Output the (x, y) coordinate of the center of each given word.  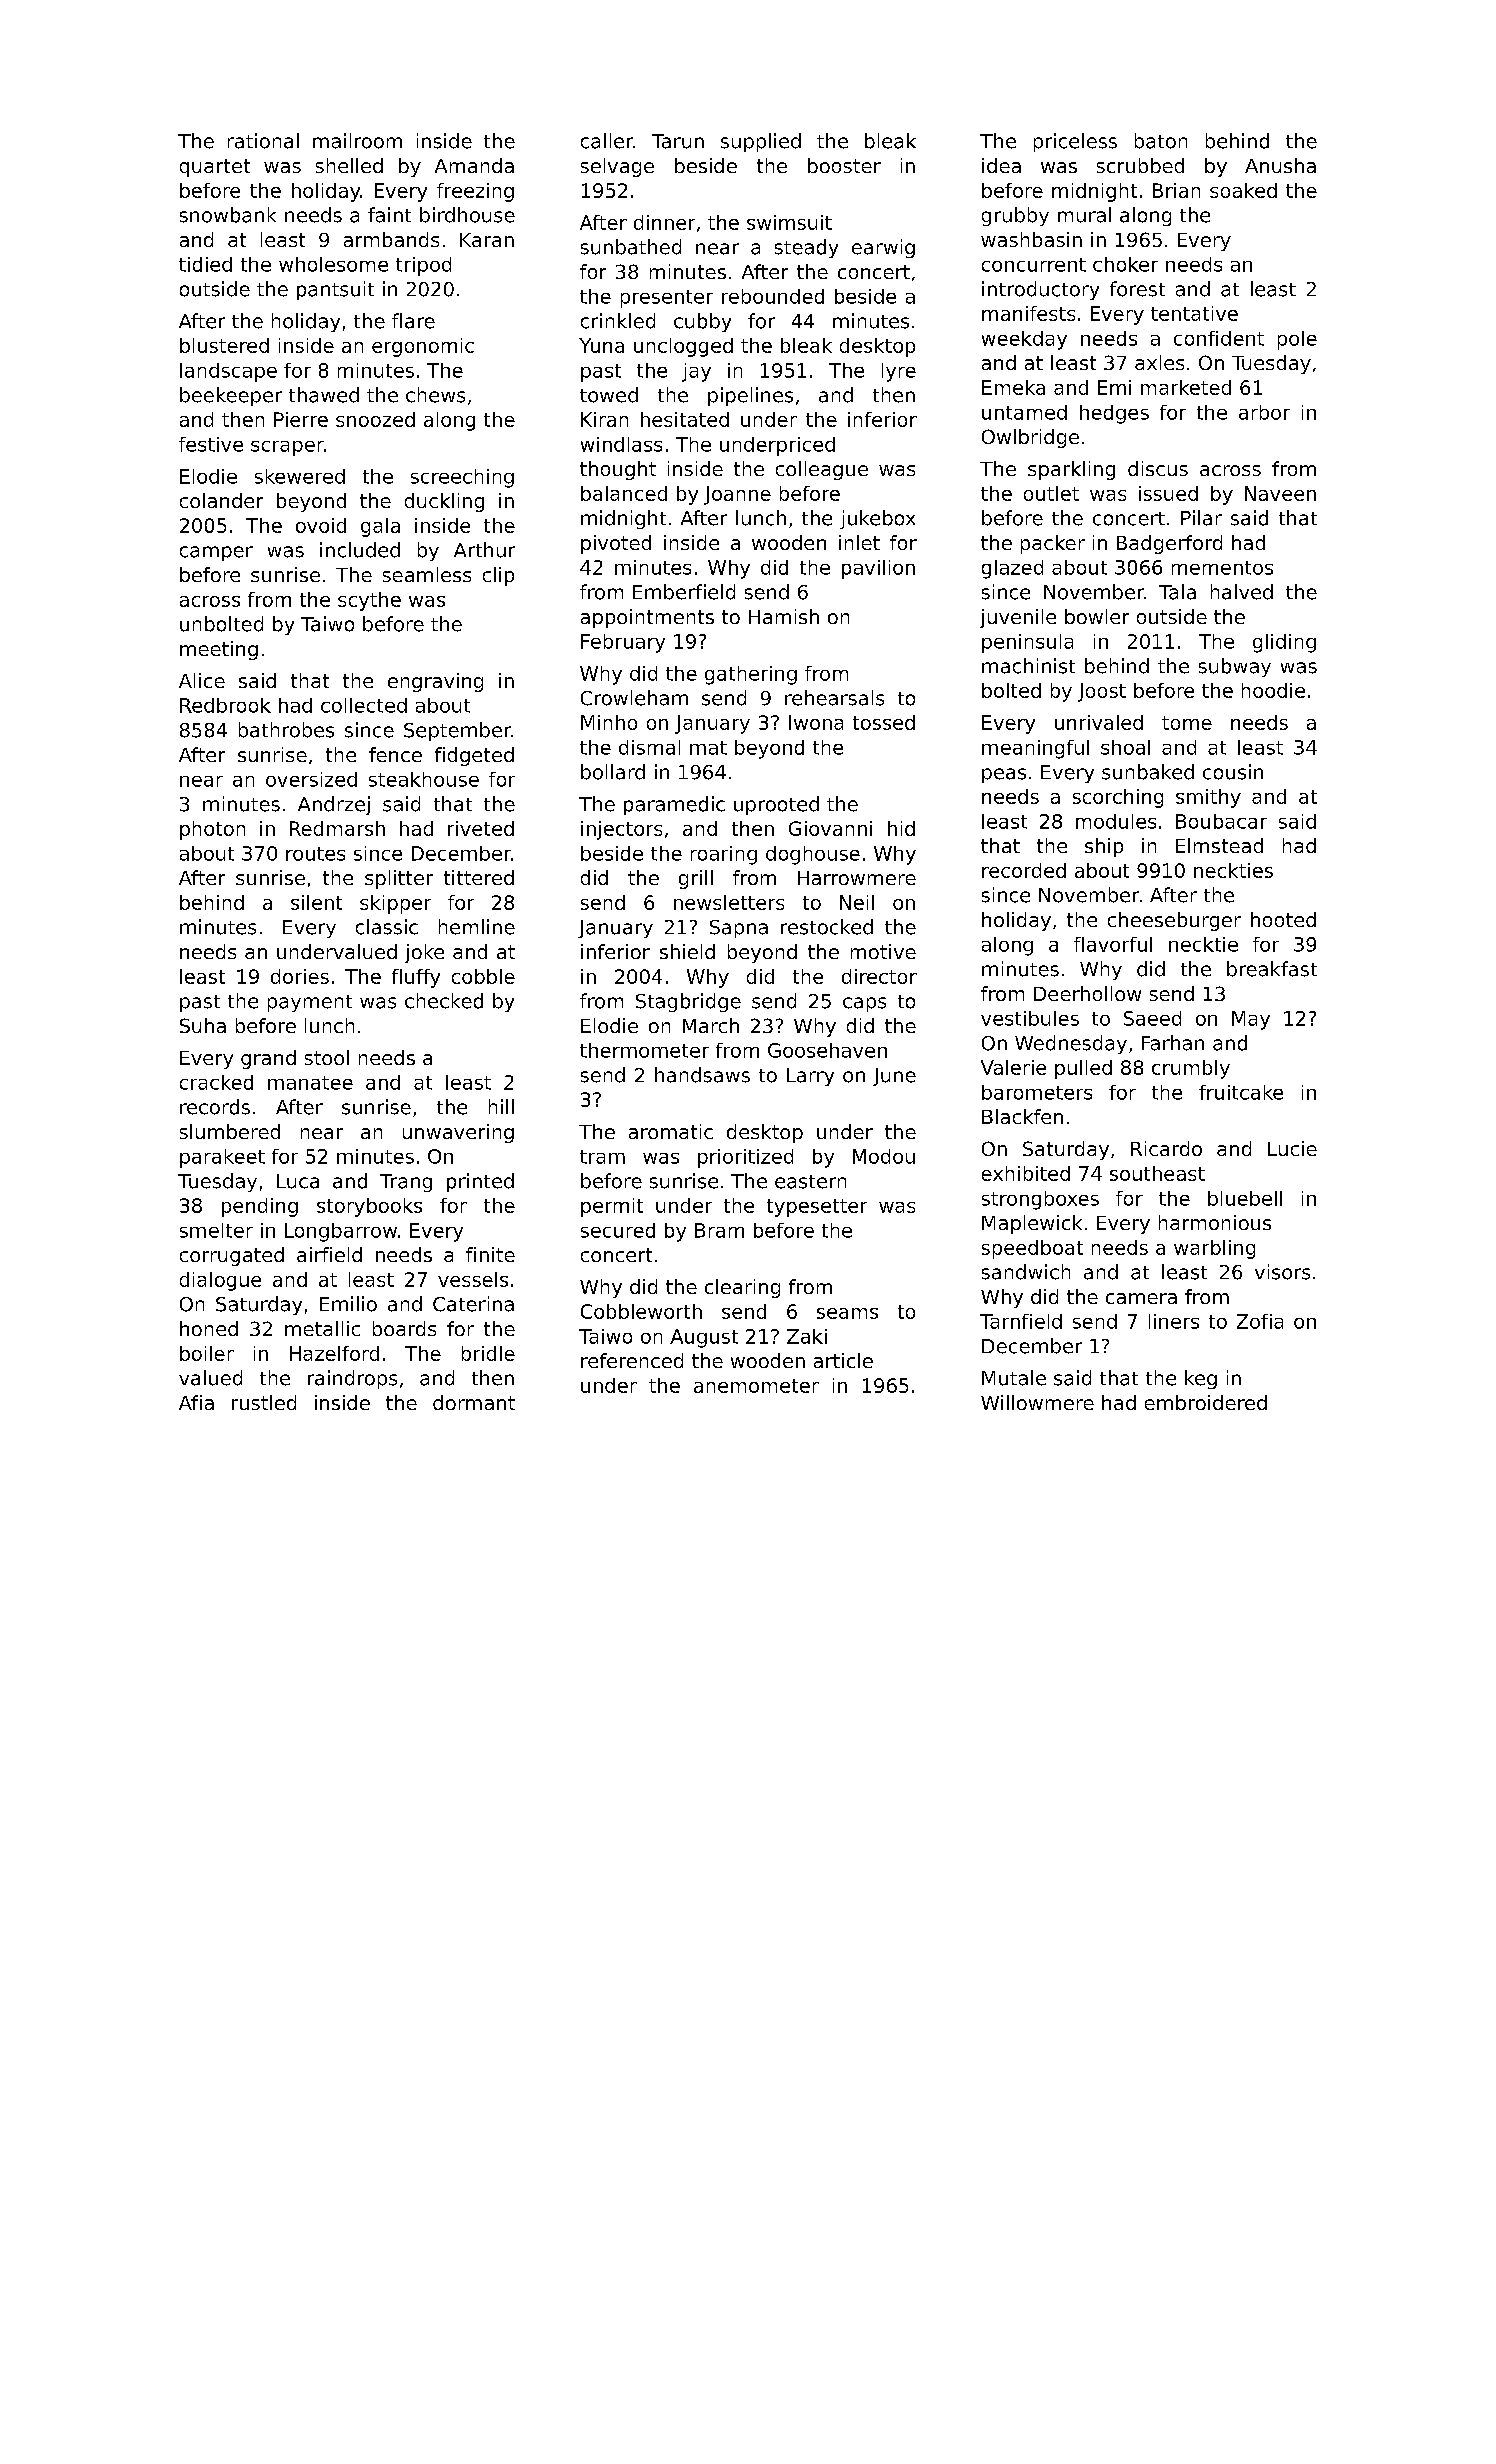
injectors (621, 830)
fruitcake (1241, 1092)
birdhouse (467, 215)
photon (212, 830)
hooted (1283, 919)
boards (404, 1328)
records (215, 1107)
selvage (617, 167)
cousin (1233, 772)
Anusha (1280, 165)
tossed (884, 722)
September (457, 731)
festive (211, 444)
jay (696, 372)
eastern (810, 1182)
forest (1137, 289)
